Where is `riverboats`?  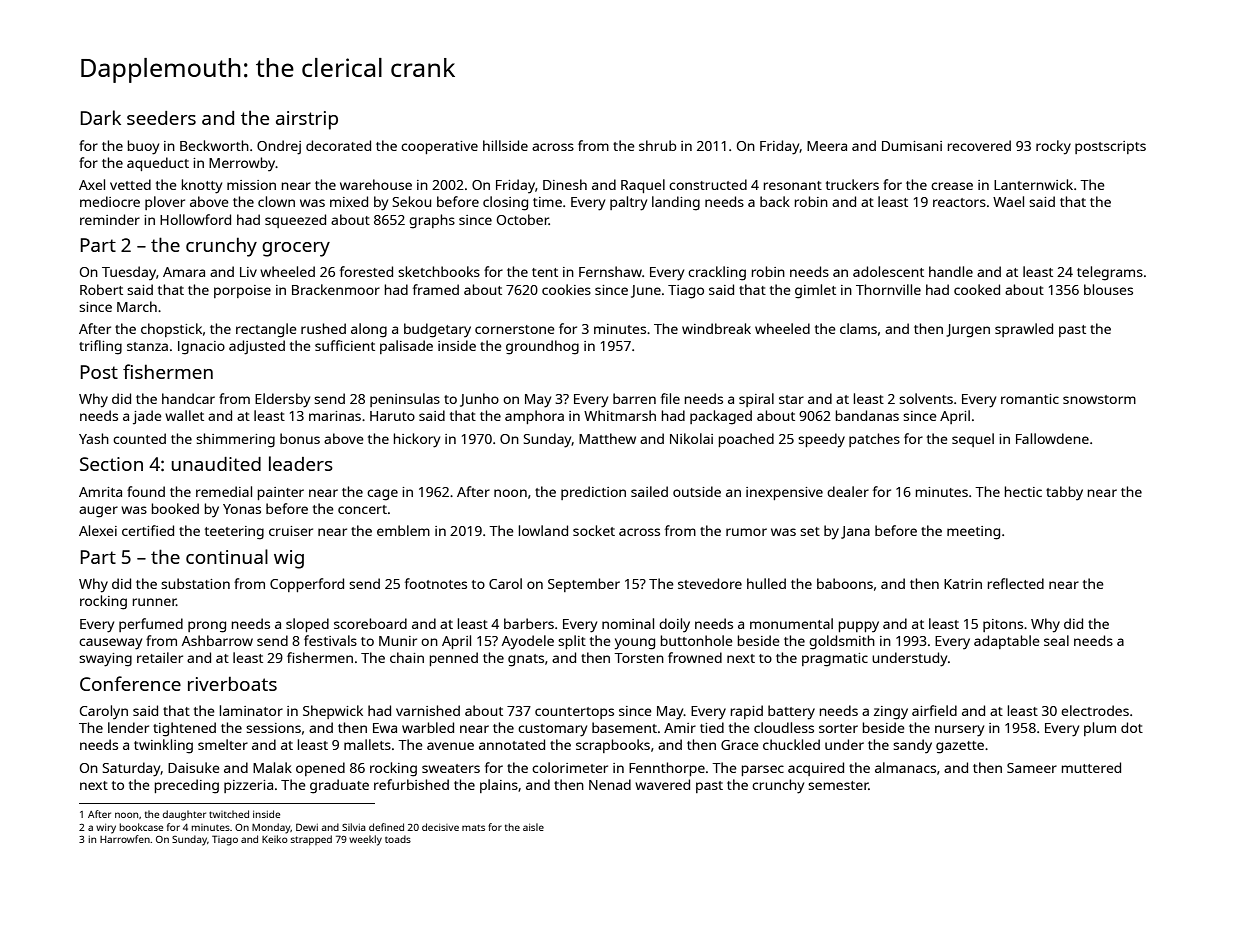
riverboats is located at coordinates (232, 684).
